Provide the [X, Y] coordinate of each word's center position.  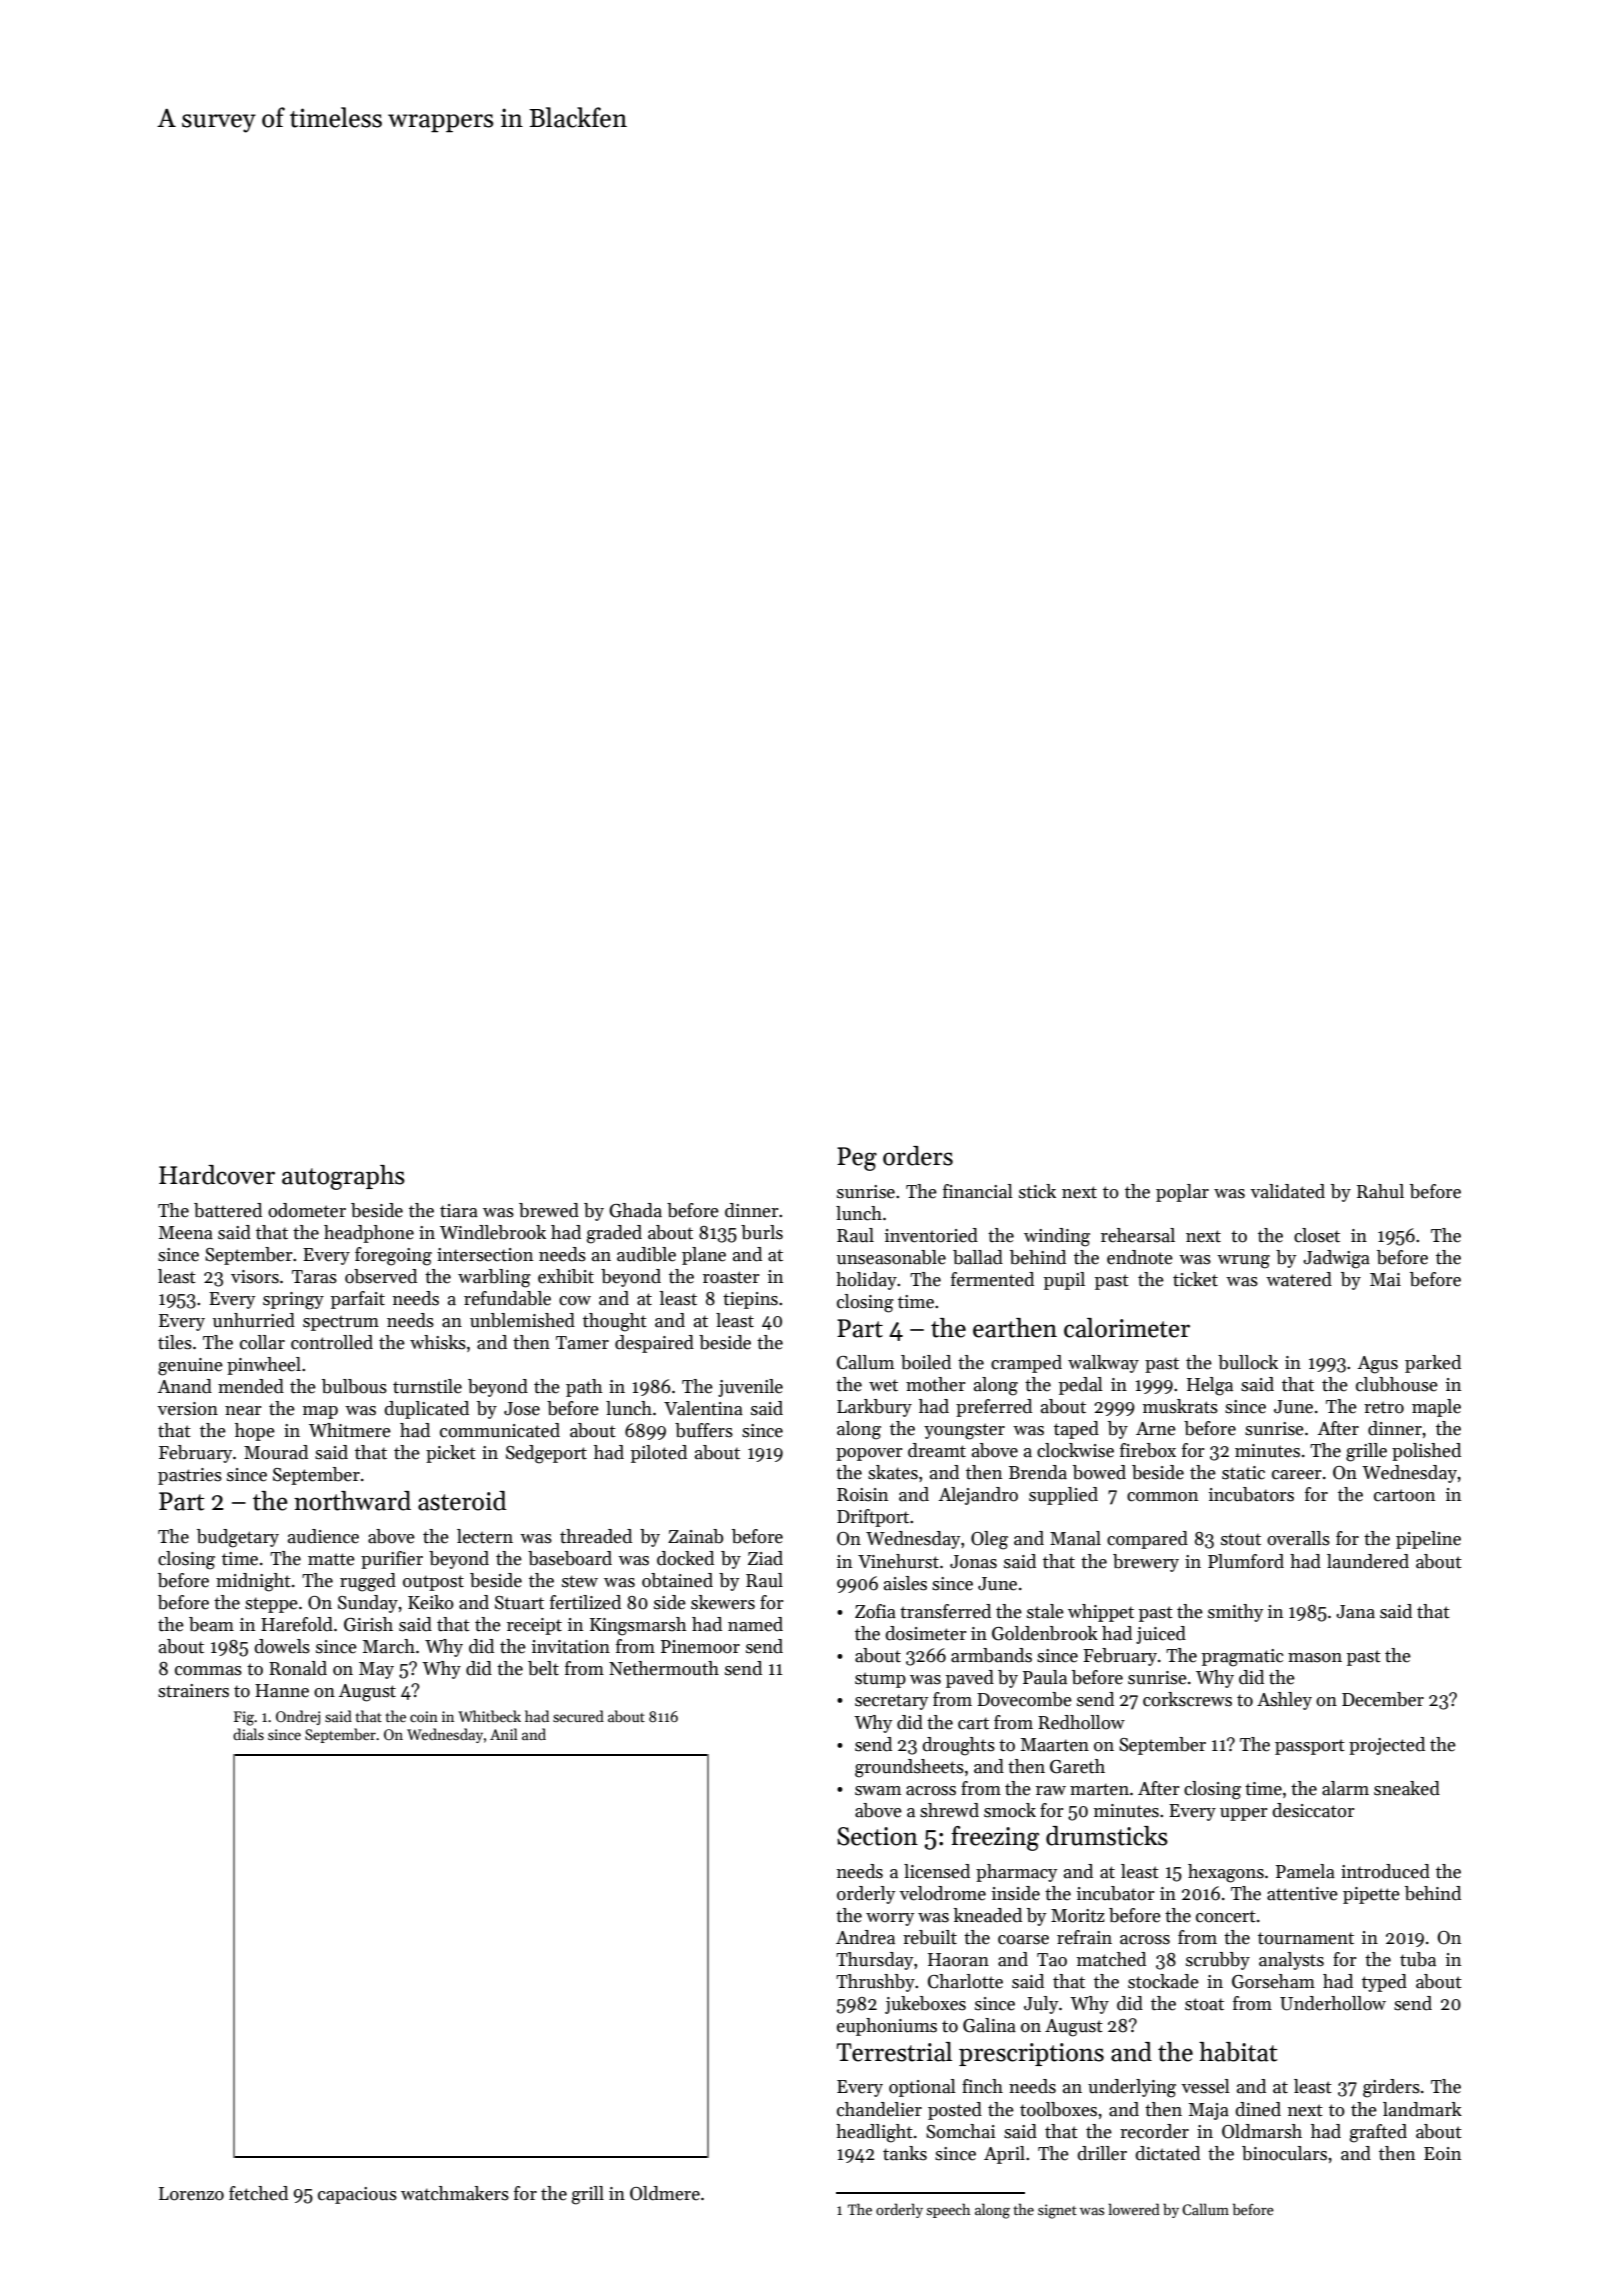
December [1383, 1699]
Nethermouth [664, 1668]
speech [948, 2210]
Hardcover [217, 1175]
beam [211, 1624]
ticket [1195, 1279]
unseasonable [891, 1257]
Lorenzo [191, 2194]
